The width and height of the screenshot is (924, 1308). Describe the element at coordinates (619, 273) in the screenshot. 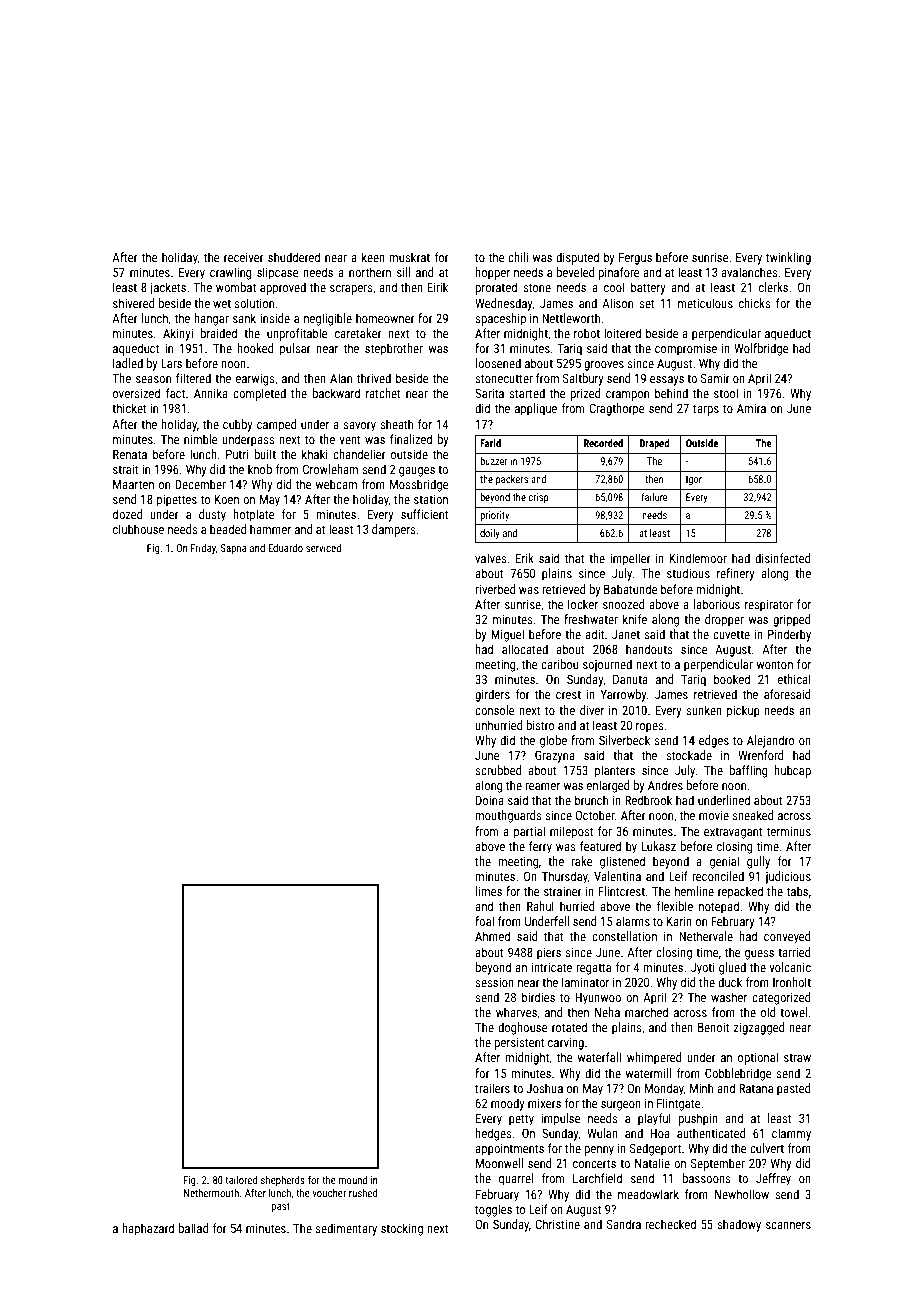

I see `pinafore` at that location.
